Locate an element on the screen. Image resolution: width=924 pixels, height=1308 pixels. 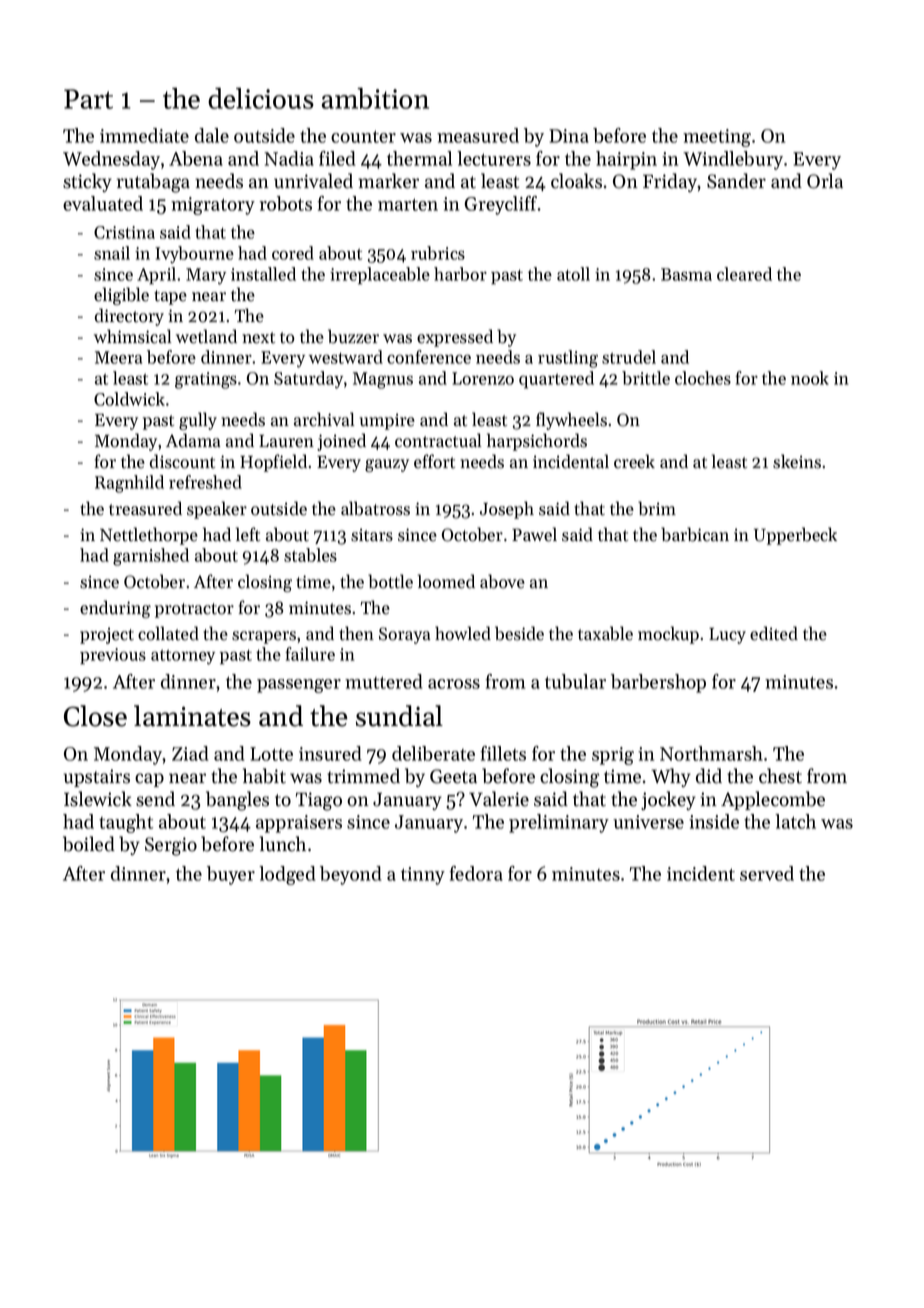
served is located at coordinates (767, 873).
